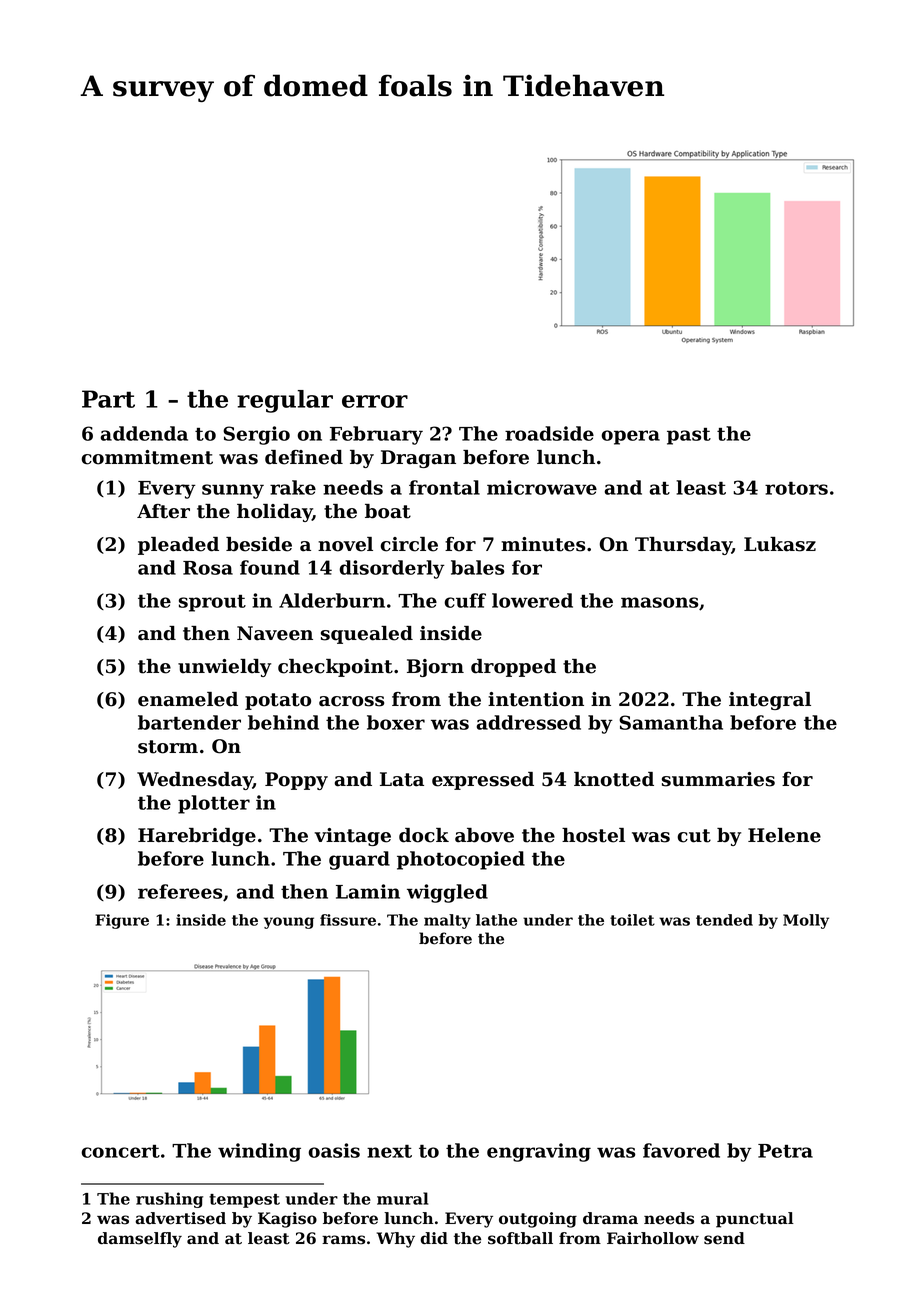 The image size is (924, 1308). I want to click on past, so click(689, 436).
